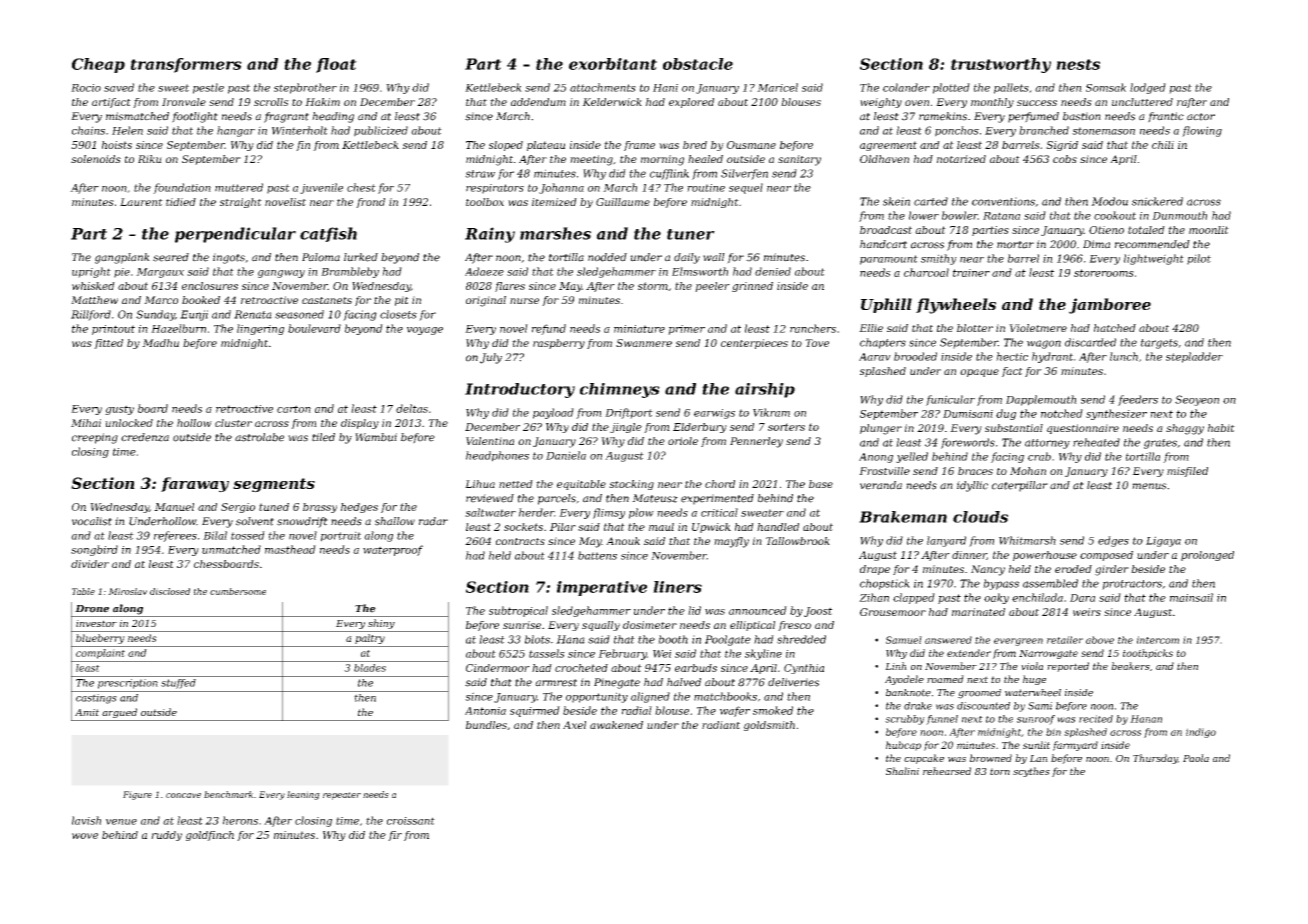 This screenshot has width=1308, height=924. I want to click on obstacle, so click(698, 64).
